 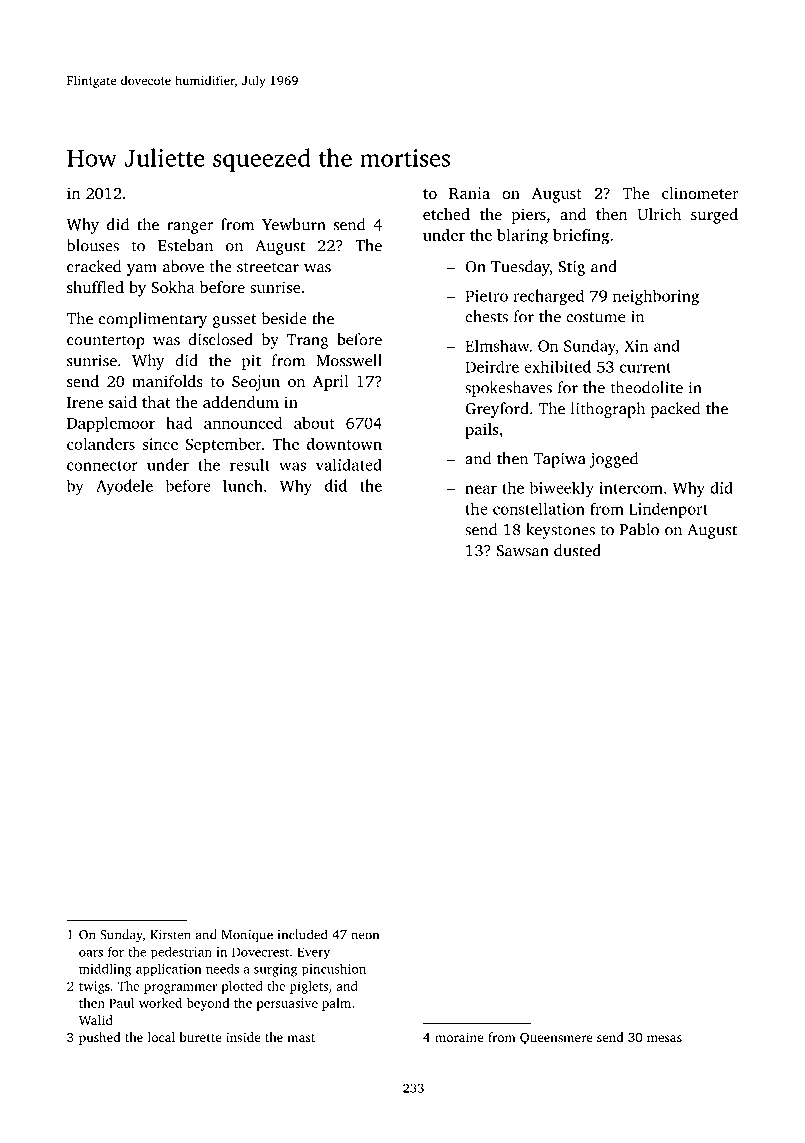 What do you see at coordinates (560, 531) in the image?
I see `keystones` at bounding box center [560, 531].
